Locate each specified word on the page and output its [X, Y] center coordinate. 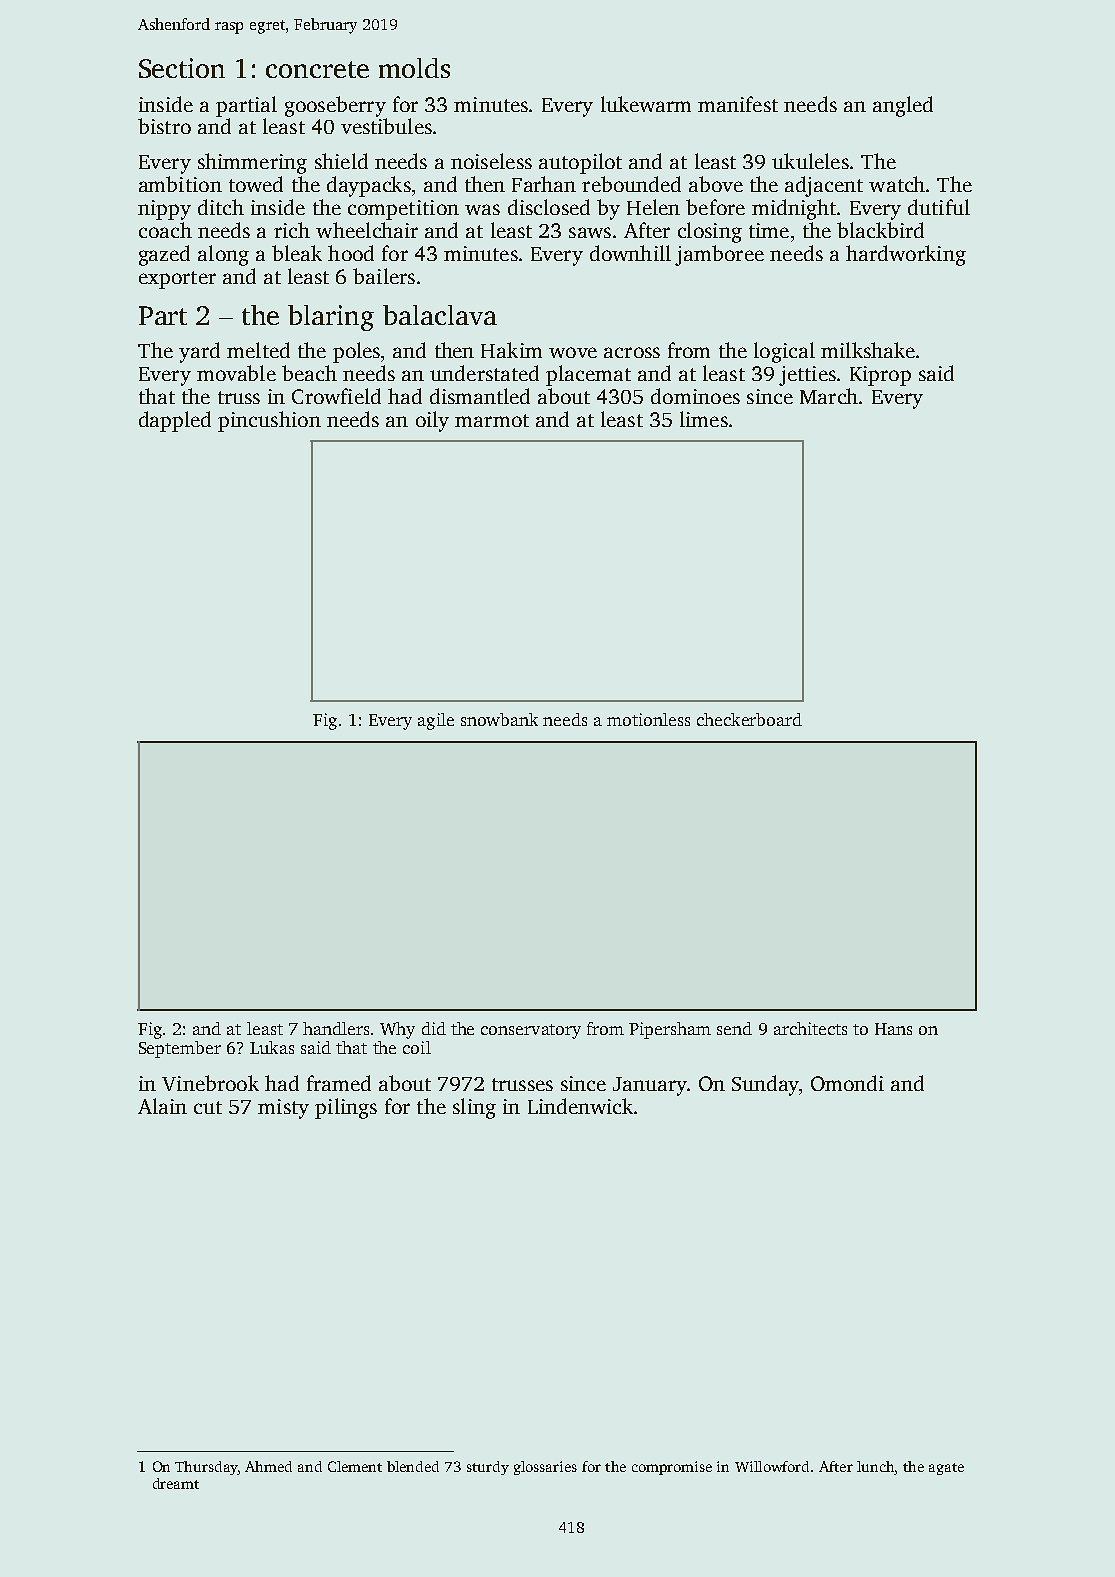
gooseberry [335, 106]
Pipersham [670, 1030]
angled [903, 106]
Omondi [847, 1083]
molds [414, 68]
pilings [346, 1108]
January [650, 1086]
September [180, 1049]
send [734, 1028]
